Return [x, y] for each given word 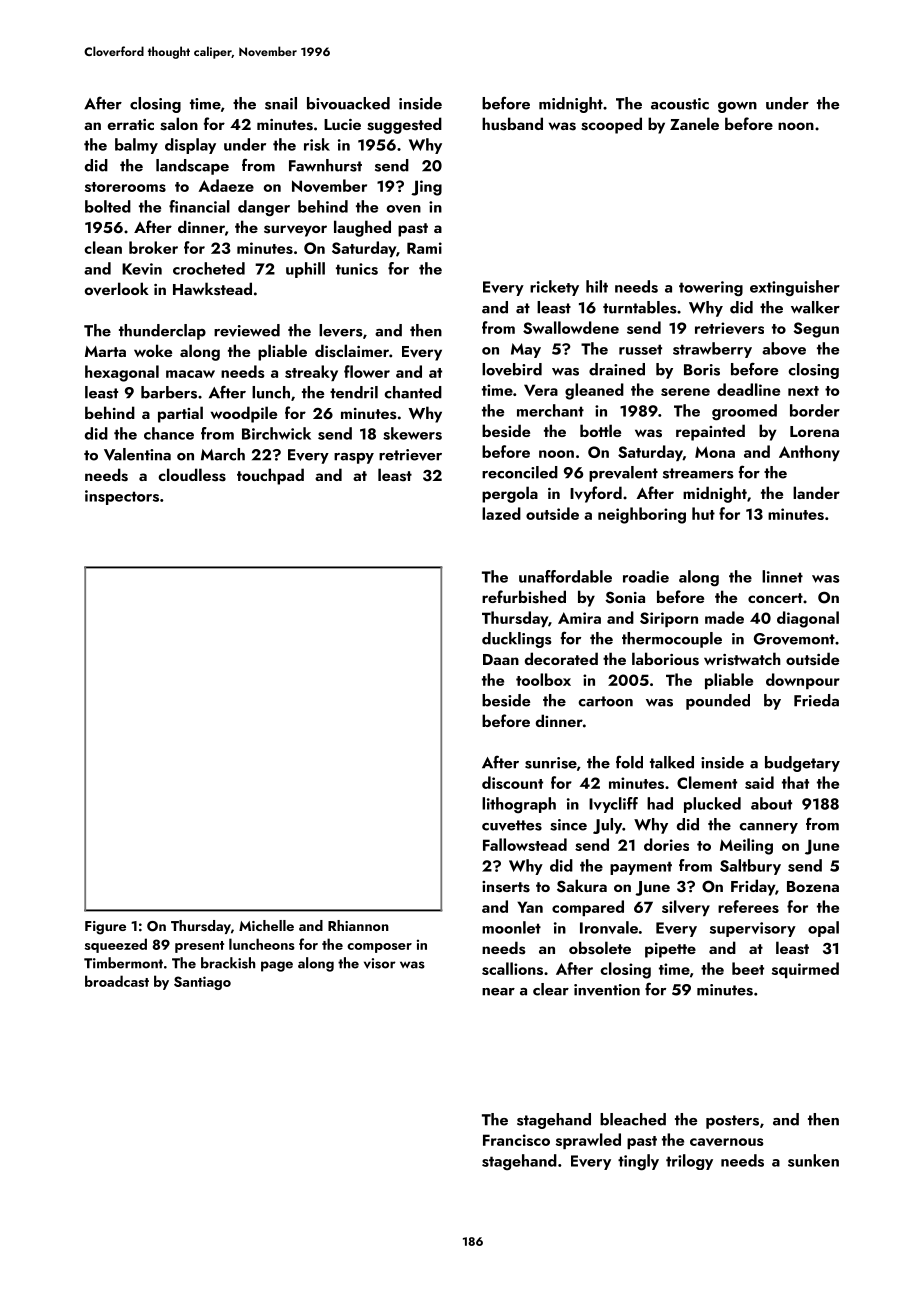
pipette [670, 950]
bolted [108, 206]
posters [732, 1122]
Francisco [516, 1140]
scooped [611, 125]
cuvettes [512, 825]
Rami [424, 248]
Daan [501, 659]
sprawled [588, 1141]
